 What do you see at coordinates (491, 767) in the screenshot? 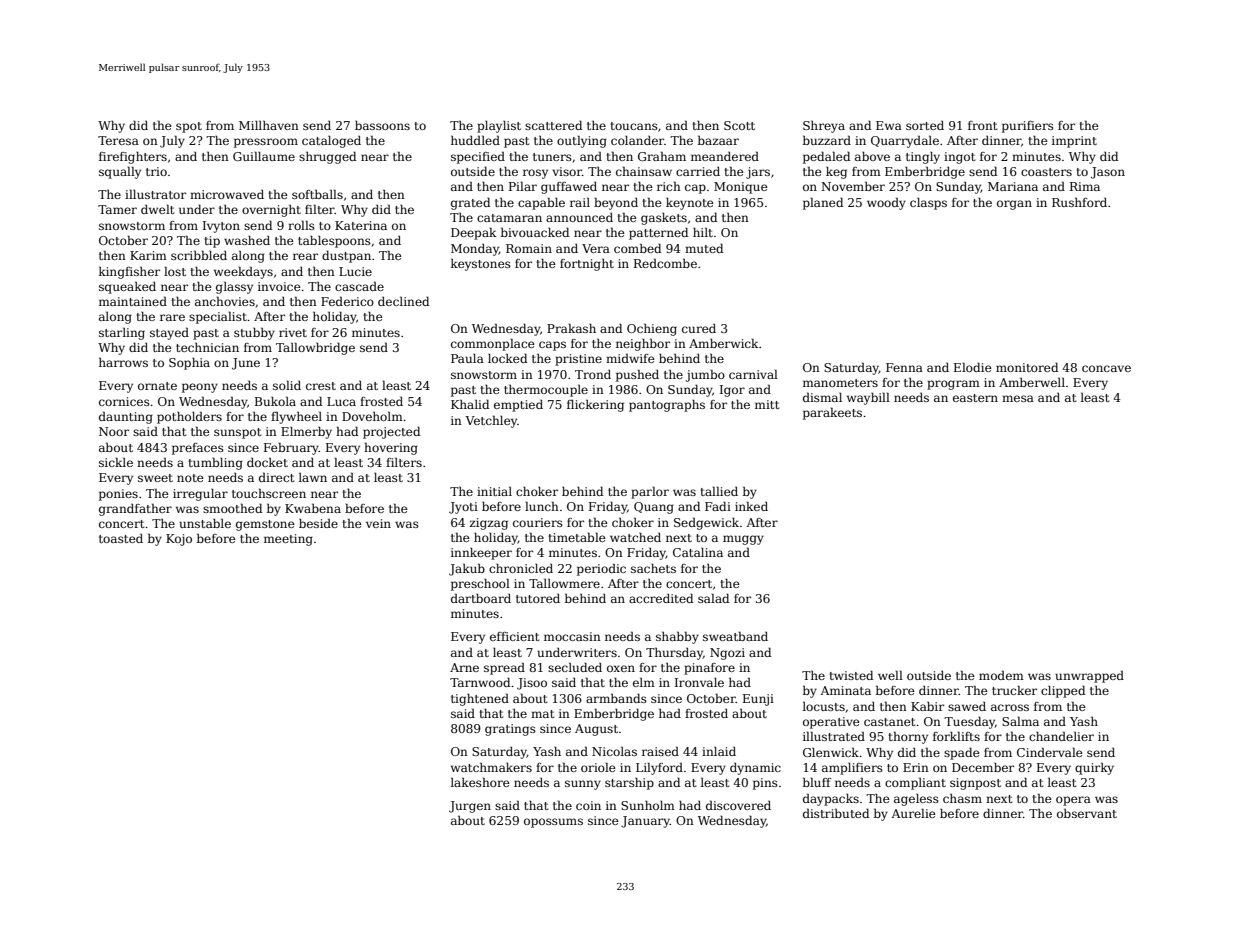
I see `watchmakers` at bounding box center [491, 767].
